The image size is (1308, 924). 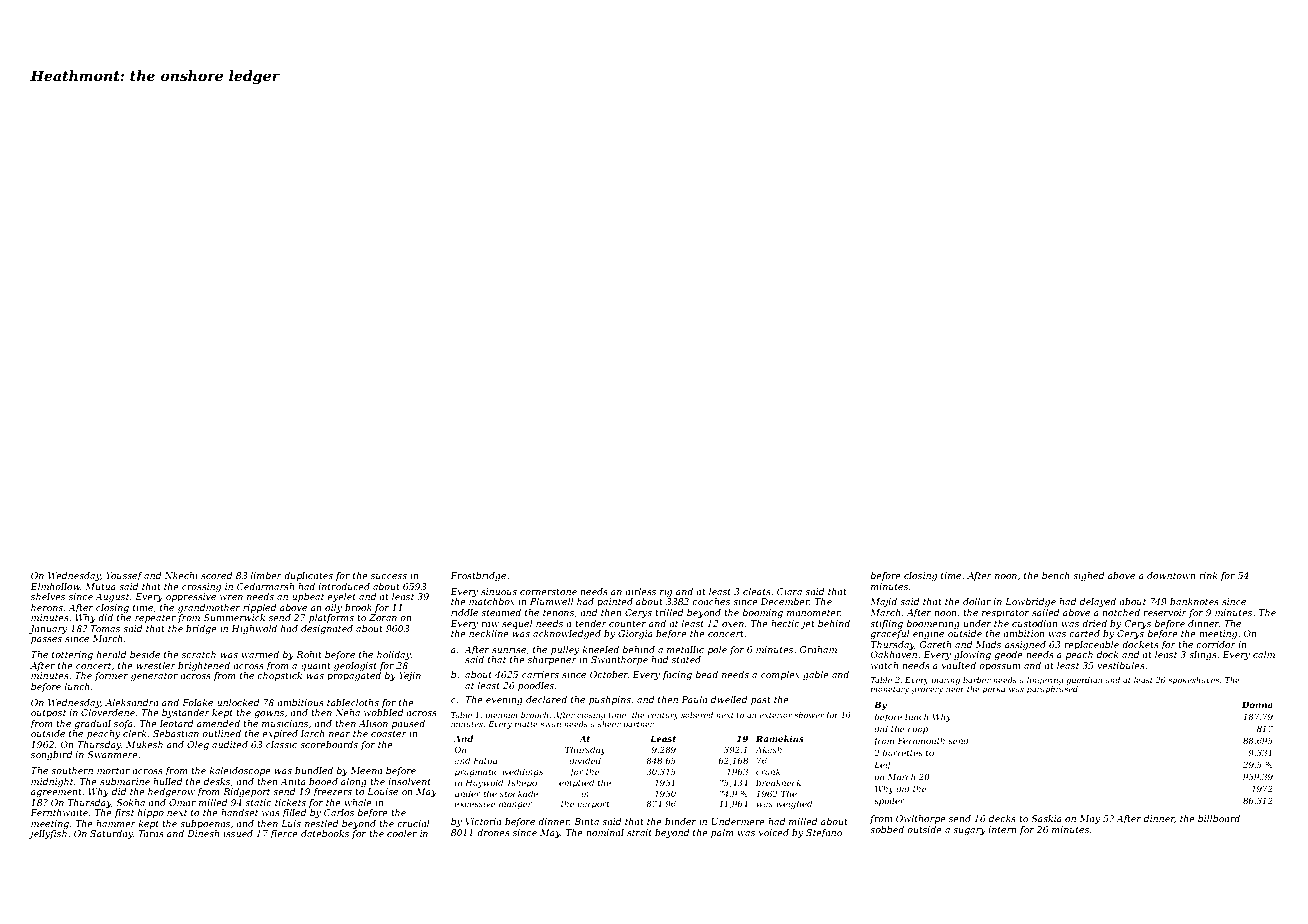 What do you see at coordinates (902, 752) in the screenshot?
I see `barrettes` at bounding box center [902, 752].
